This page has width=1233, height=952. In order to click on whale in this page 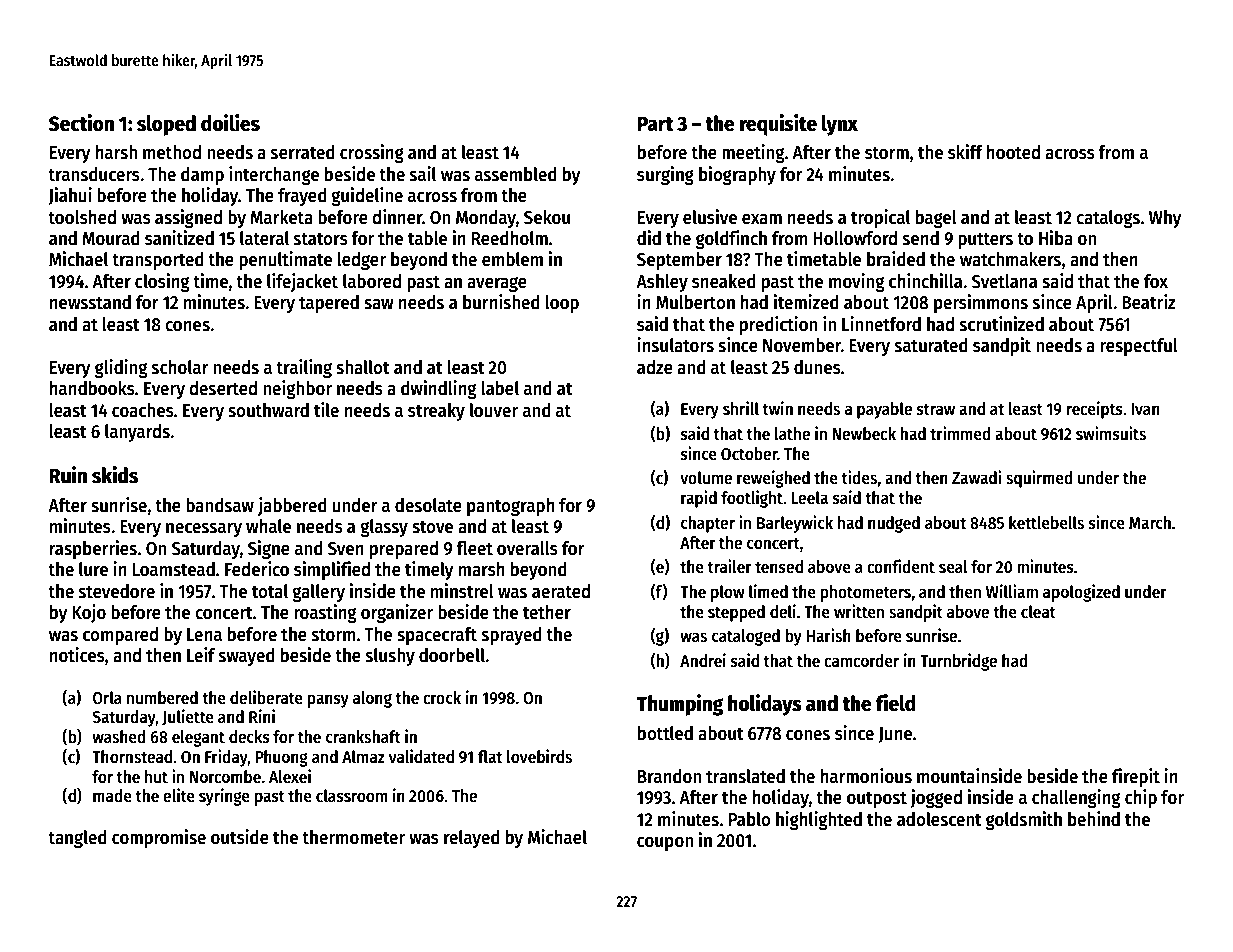, I will do `click(268, 526)`.
